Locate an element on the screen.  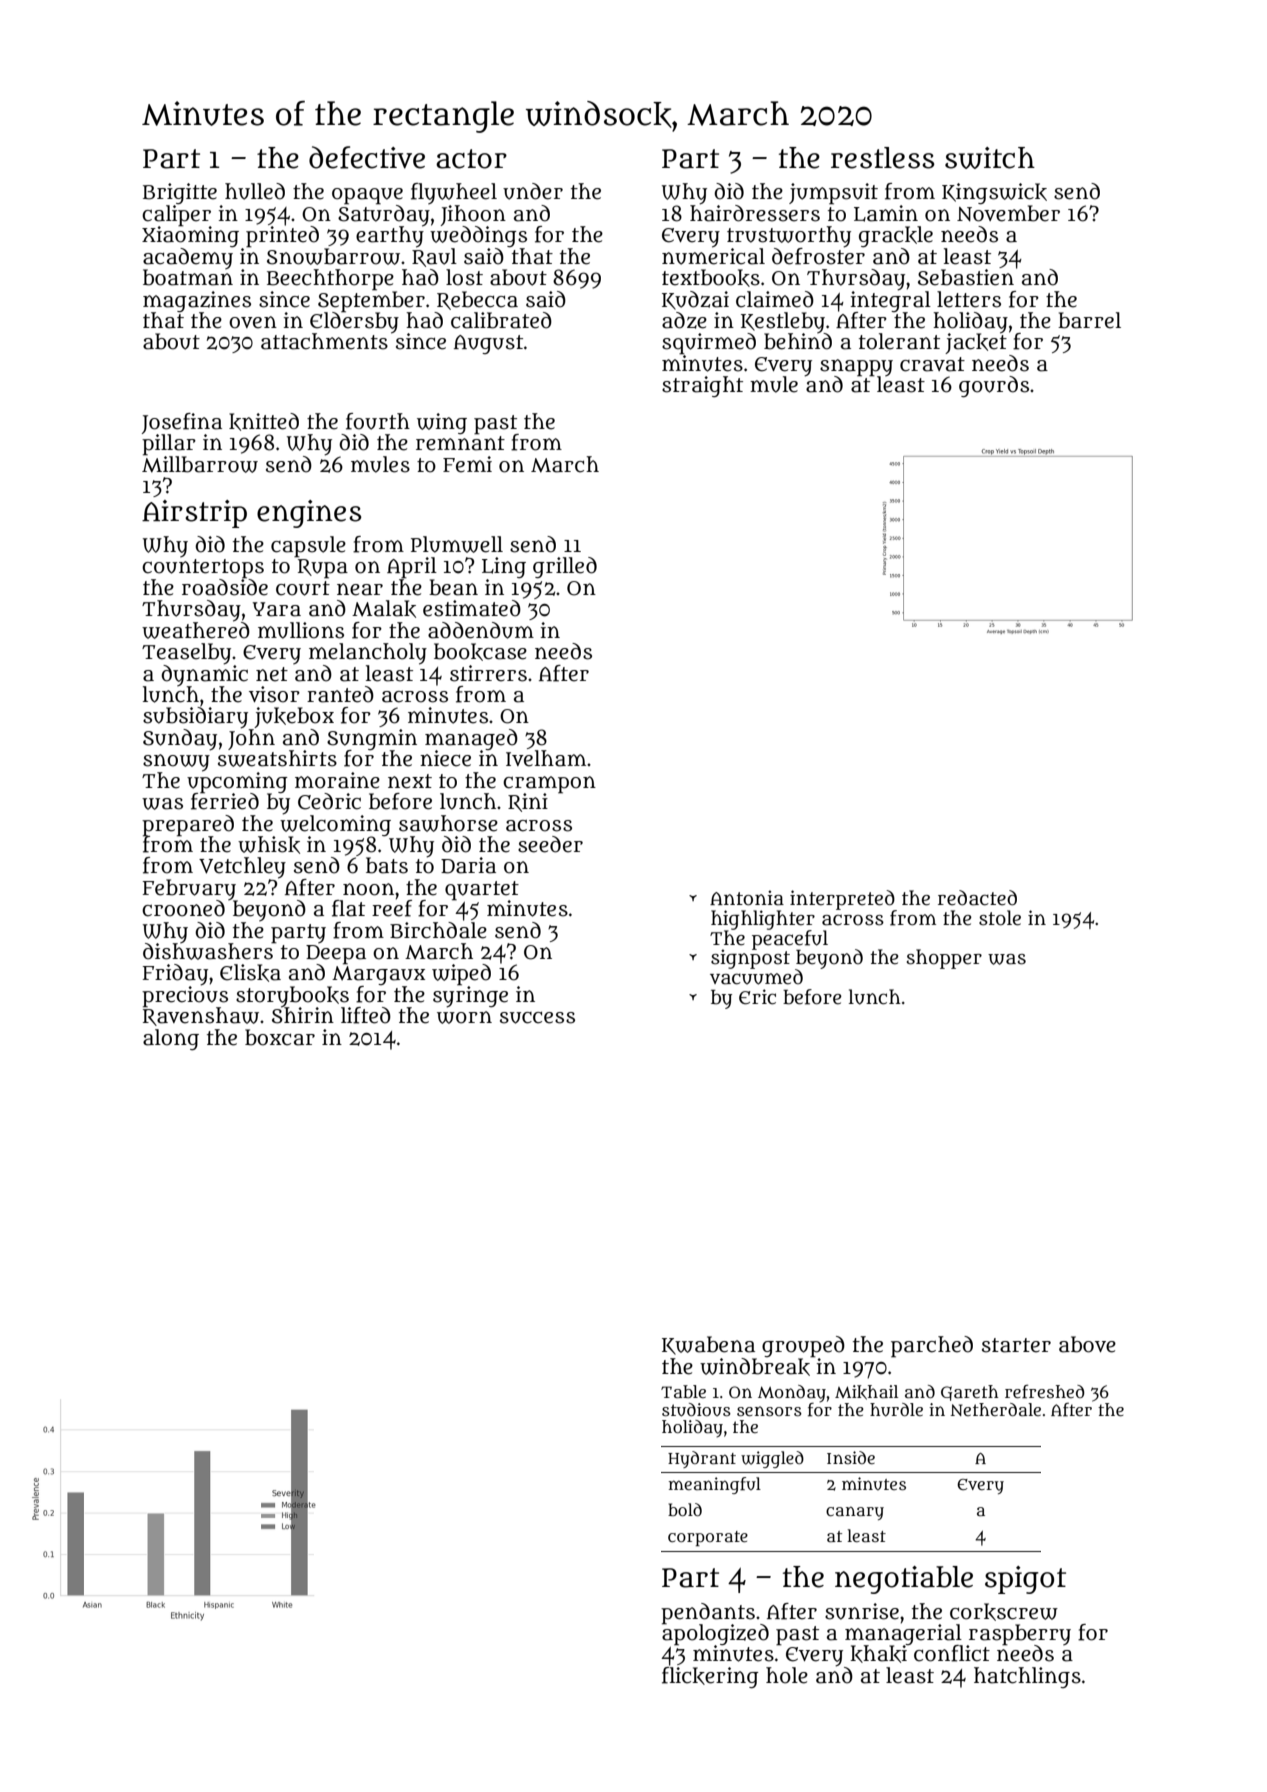
defective is located at coordinates (367, 157).
